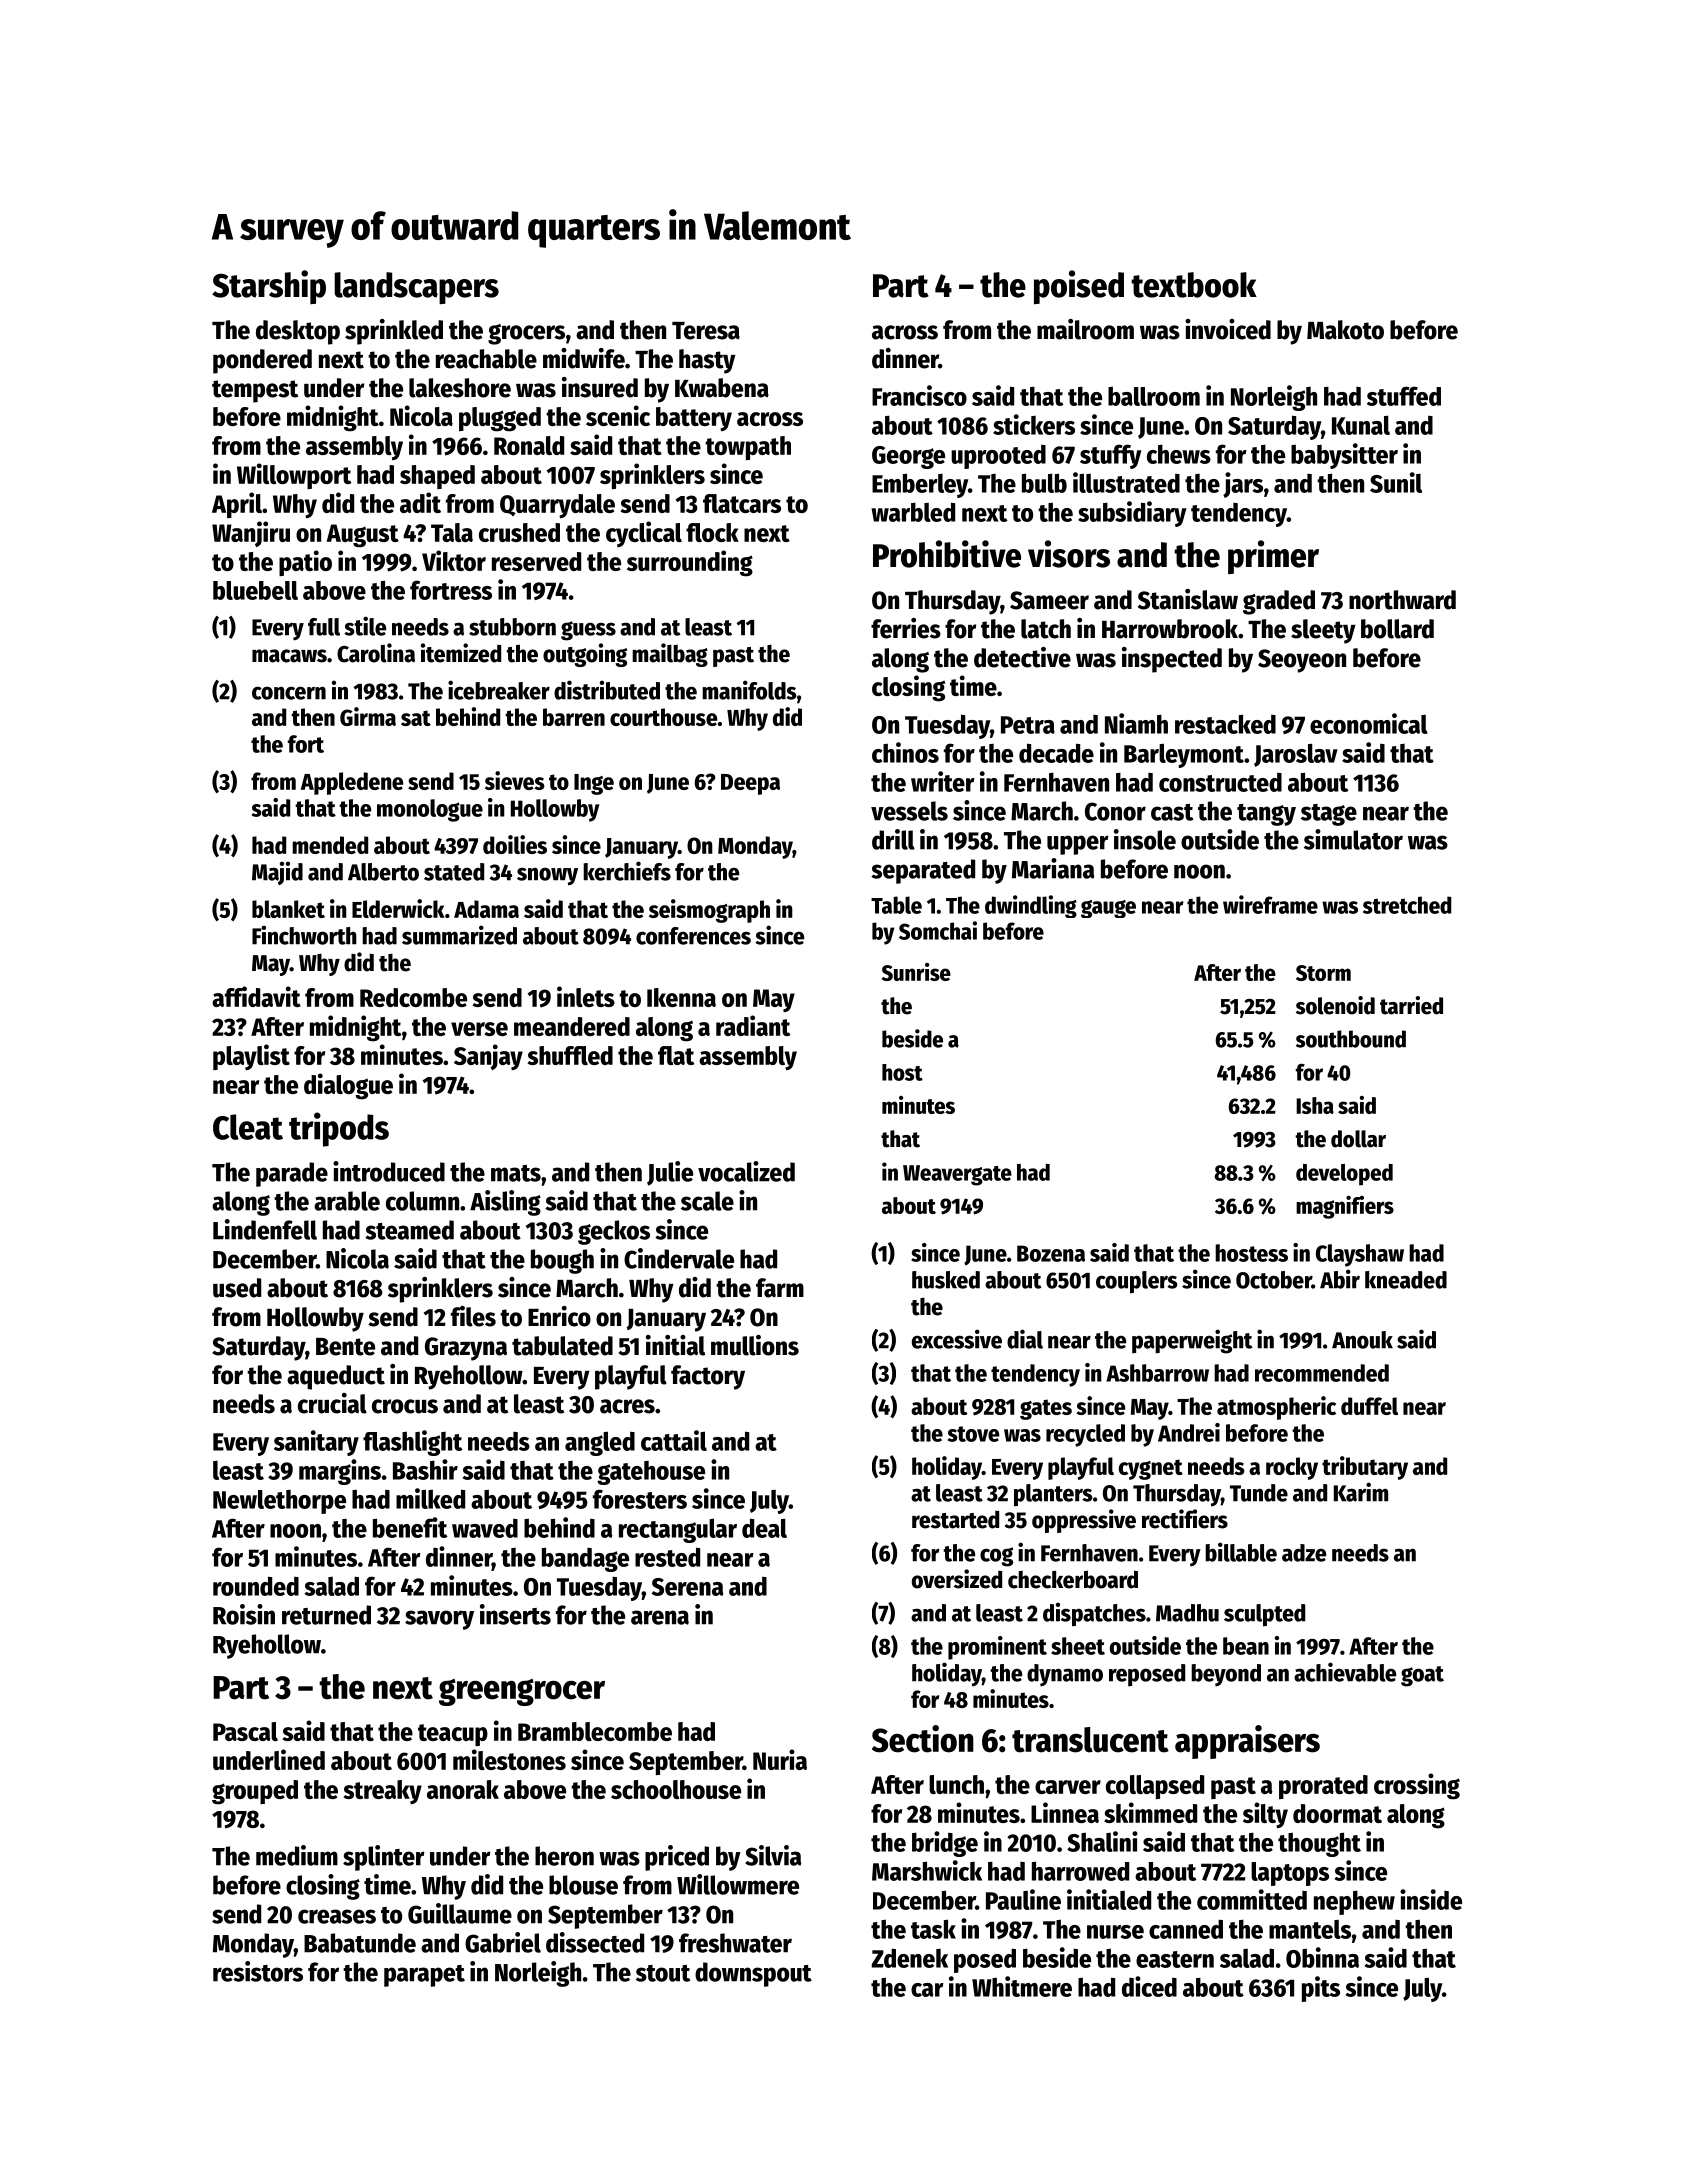  Describe the element at coordinates (424, 1976) in the screenshot. I see `parapet` at that location.
